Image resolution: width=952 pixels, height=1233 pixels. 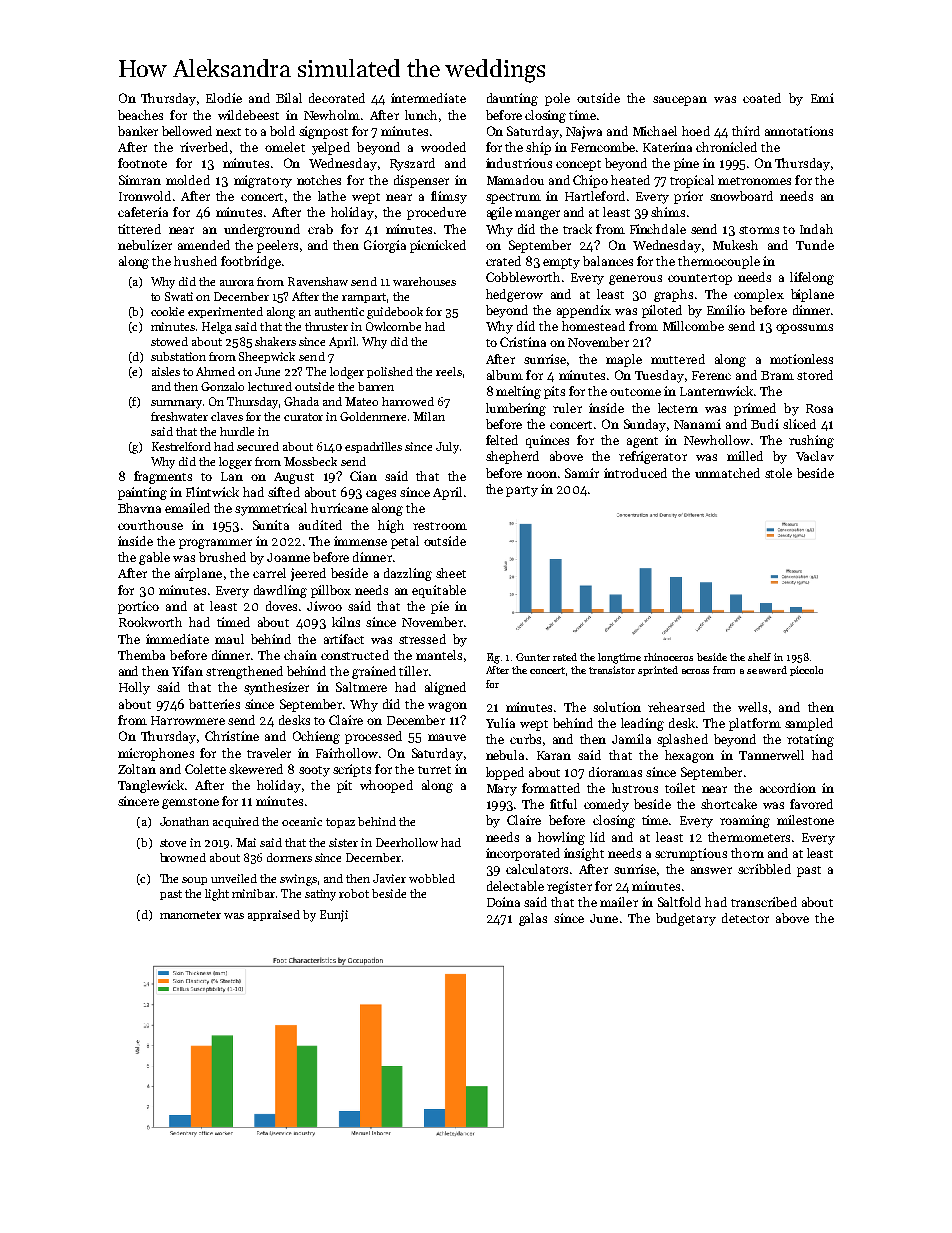 I want to click on quinces, so click(x=547, y=441).
